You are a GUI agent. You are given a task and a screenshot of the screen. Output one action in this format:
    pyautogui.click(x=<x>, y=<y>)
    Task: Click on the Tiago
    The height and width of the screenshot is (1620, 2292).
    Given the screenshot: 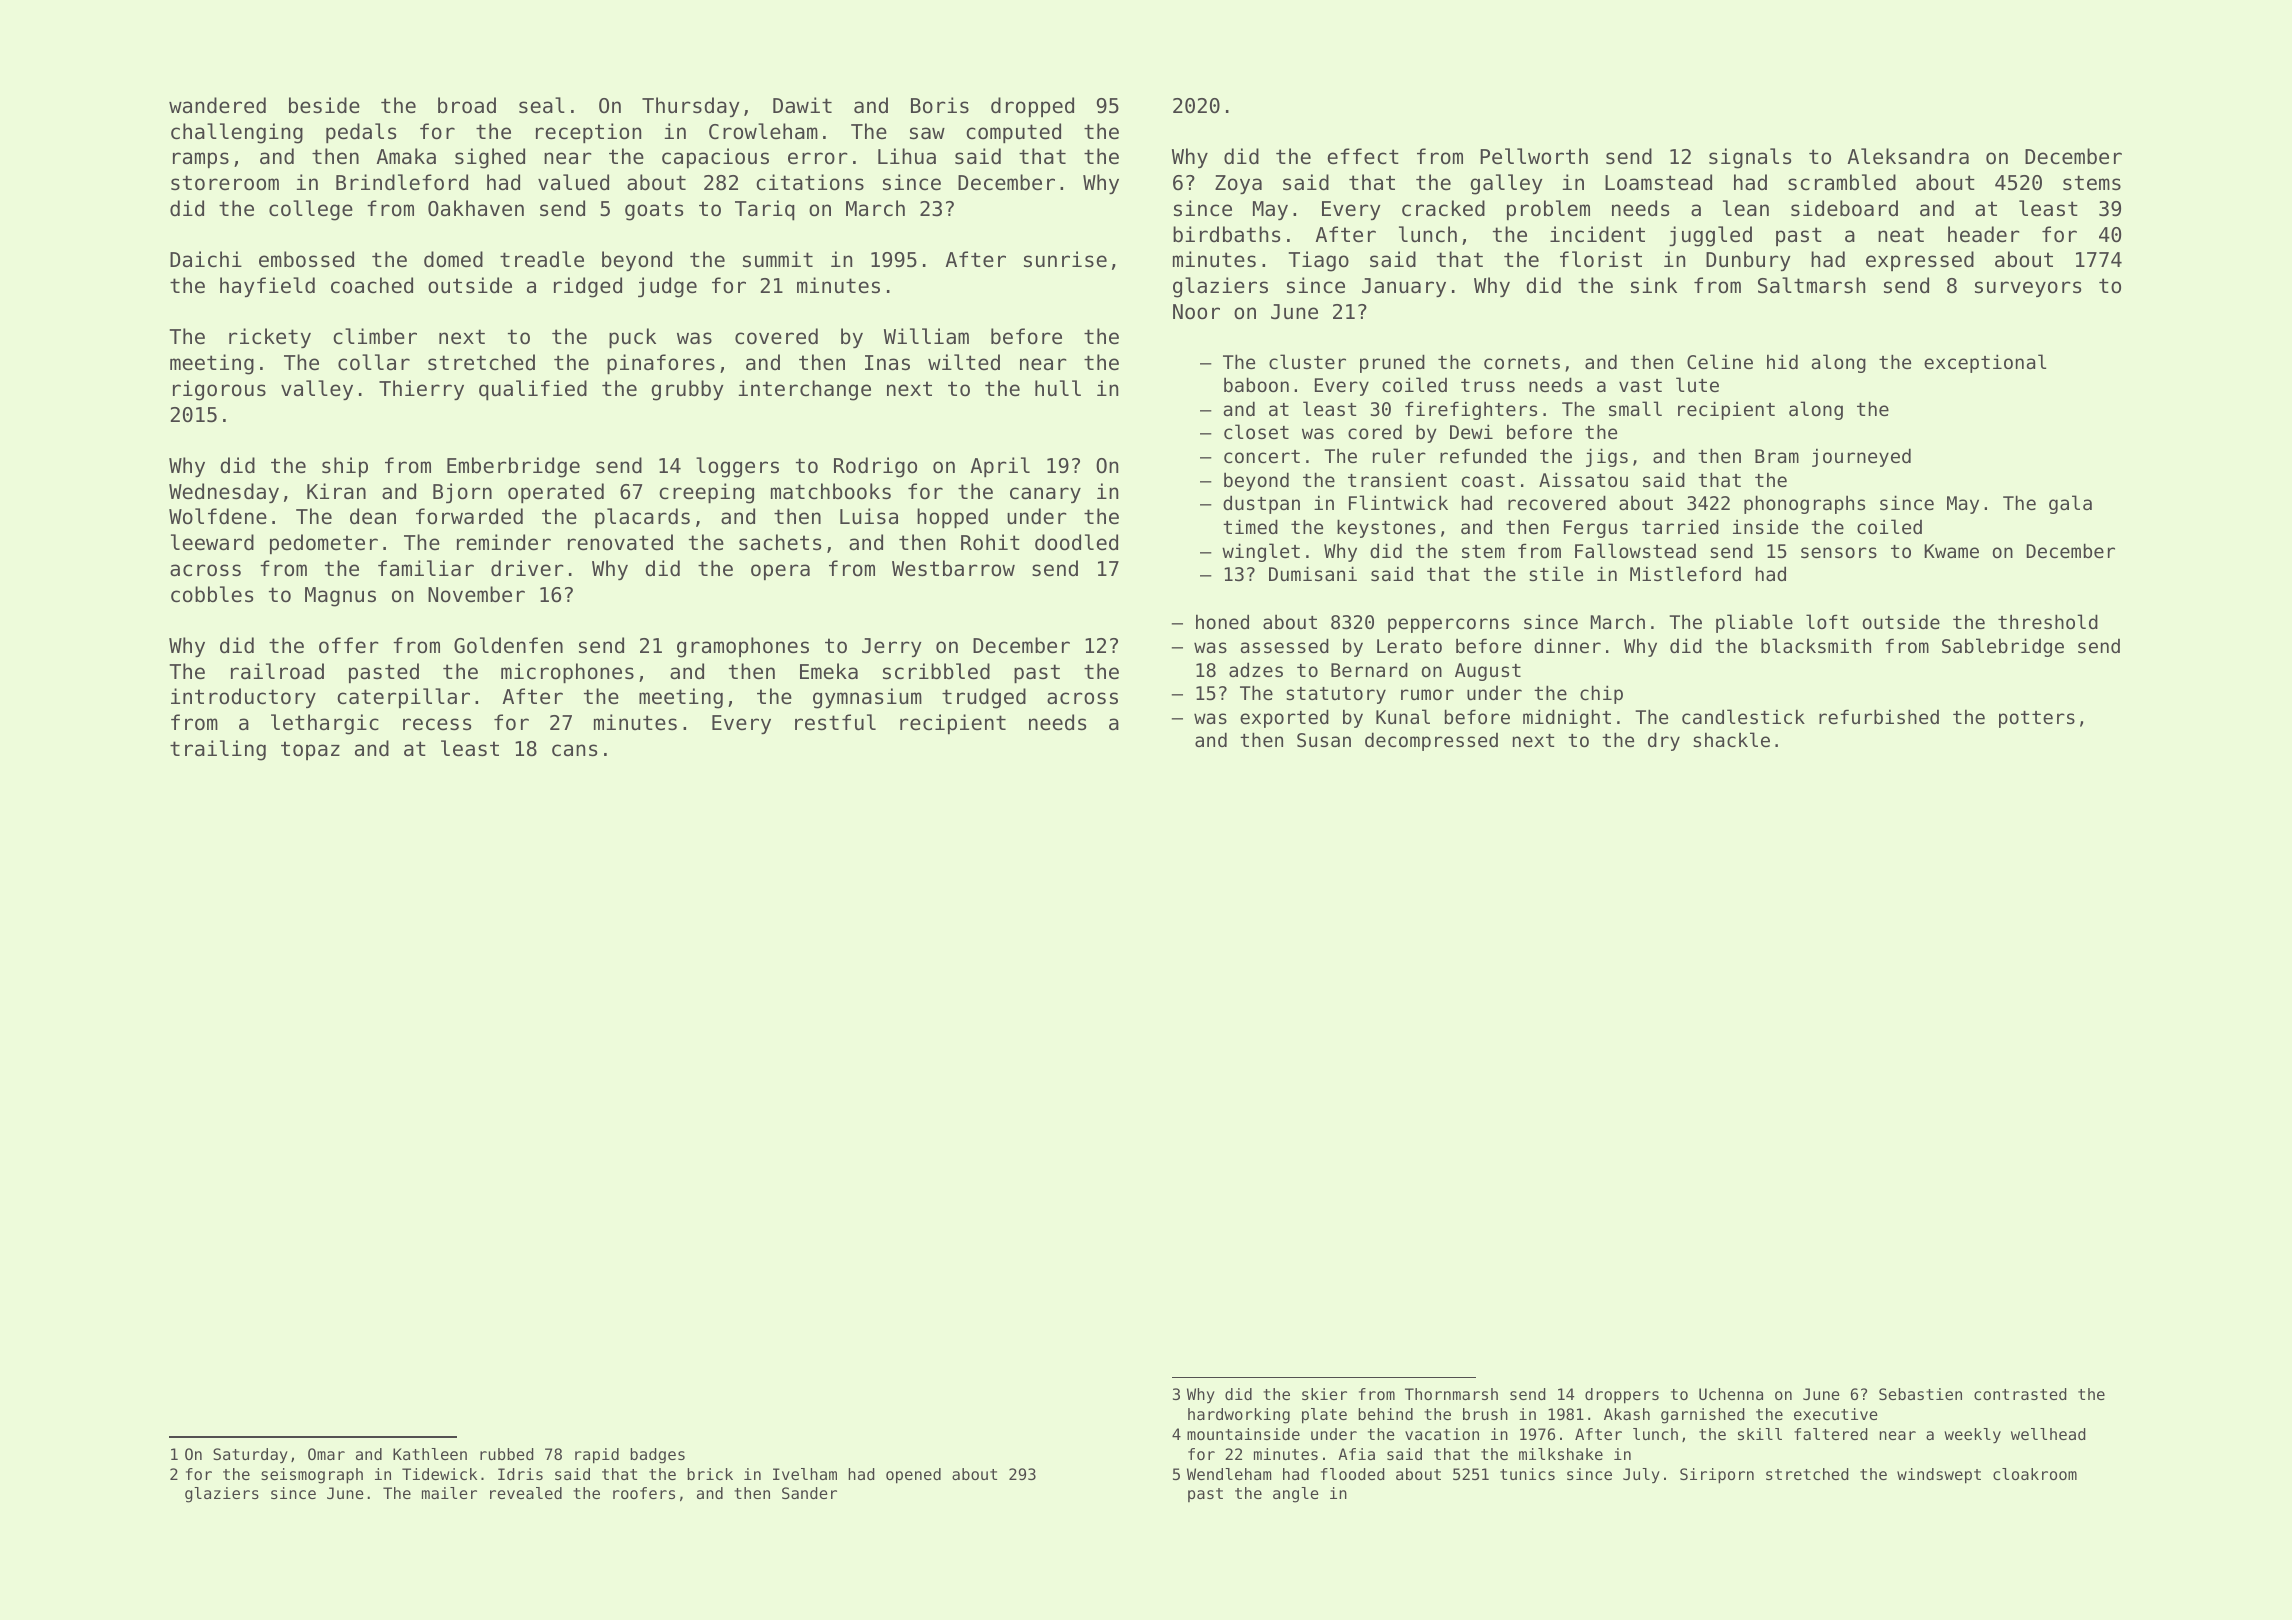 What is the action you would take?
    pyautogui.click(x=1318, y=261)
